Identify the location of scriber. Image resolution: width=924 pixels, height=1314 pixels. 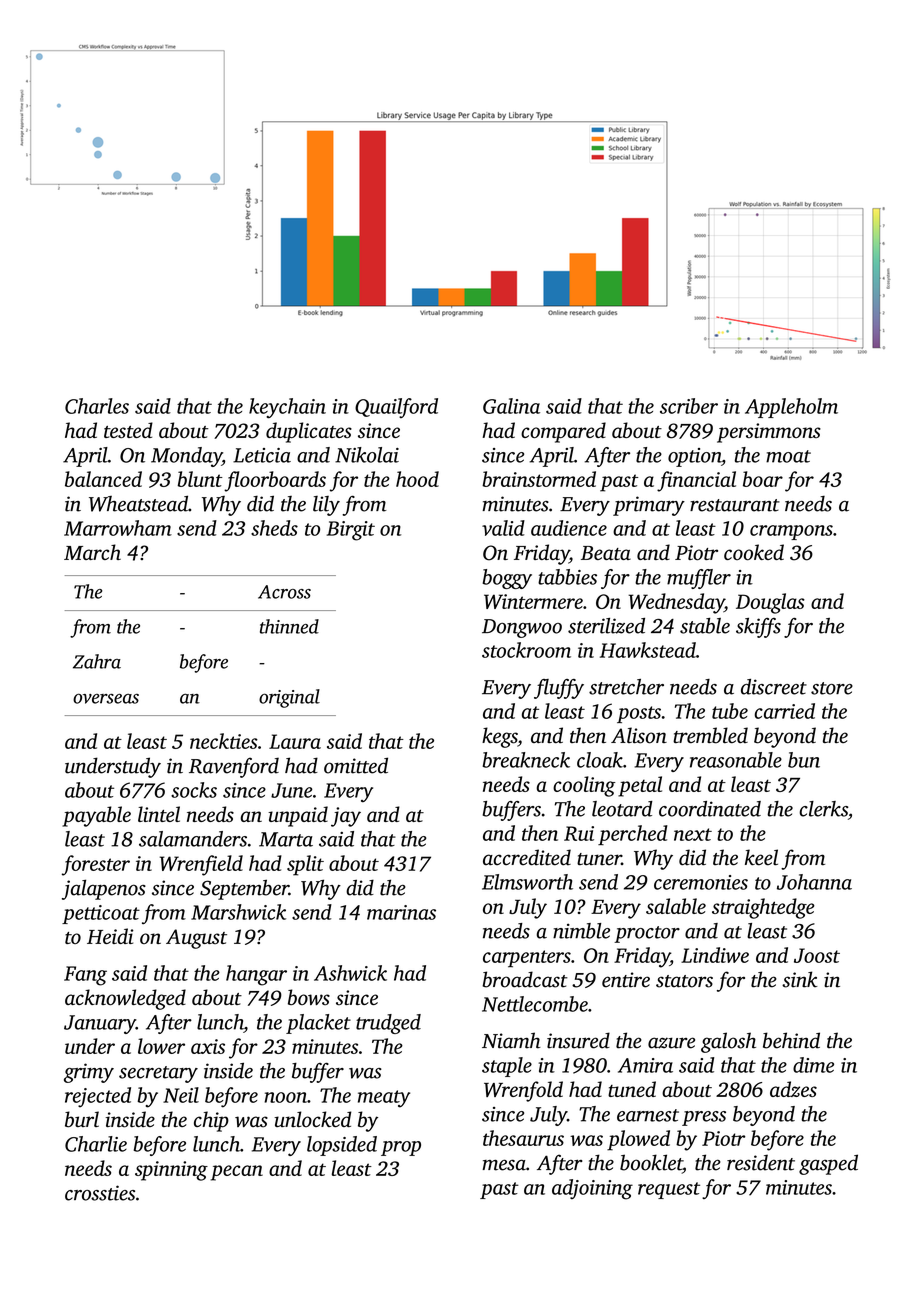
(689, 406).
